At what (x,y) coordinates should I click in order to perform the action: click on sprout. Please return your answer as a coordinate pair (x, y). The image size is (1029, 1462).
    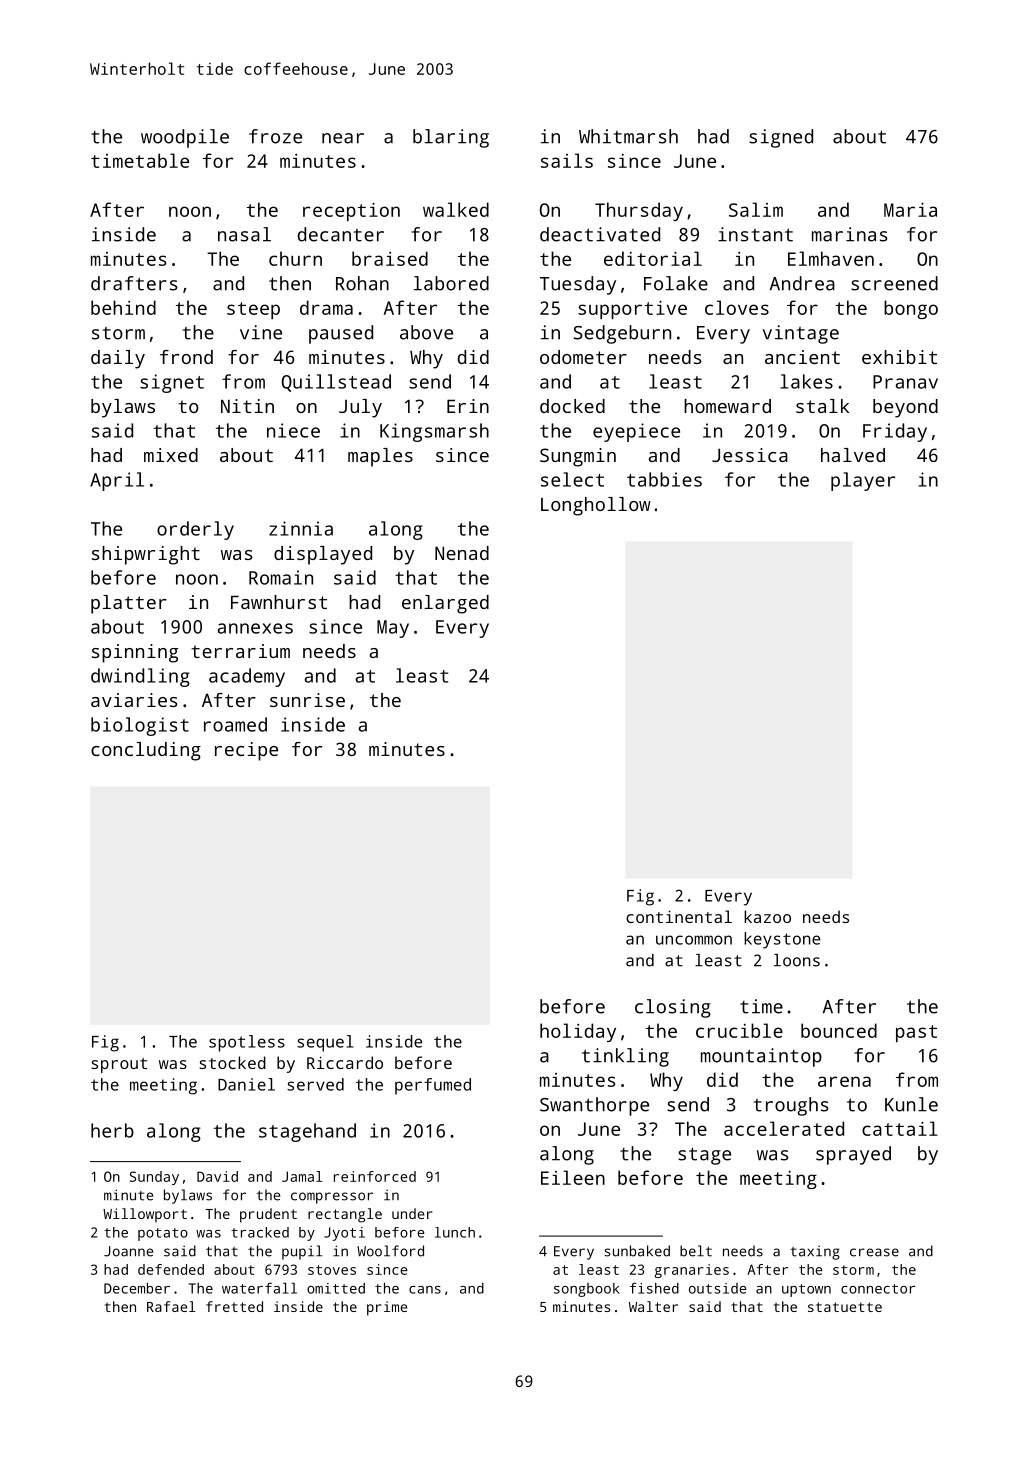
    Looking at the image, I should click on (119, 1065).
